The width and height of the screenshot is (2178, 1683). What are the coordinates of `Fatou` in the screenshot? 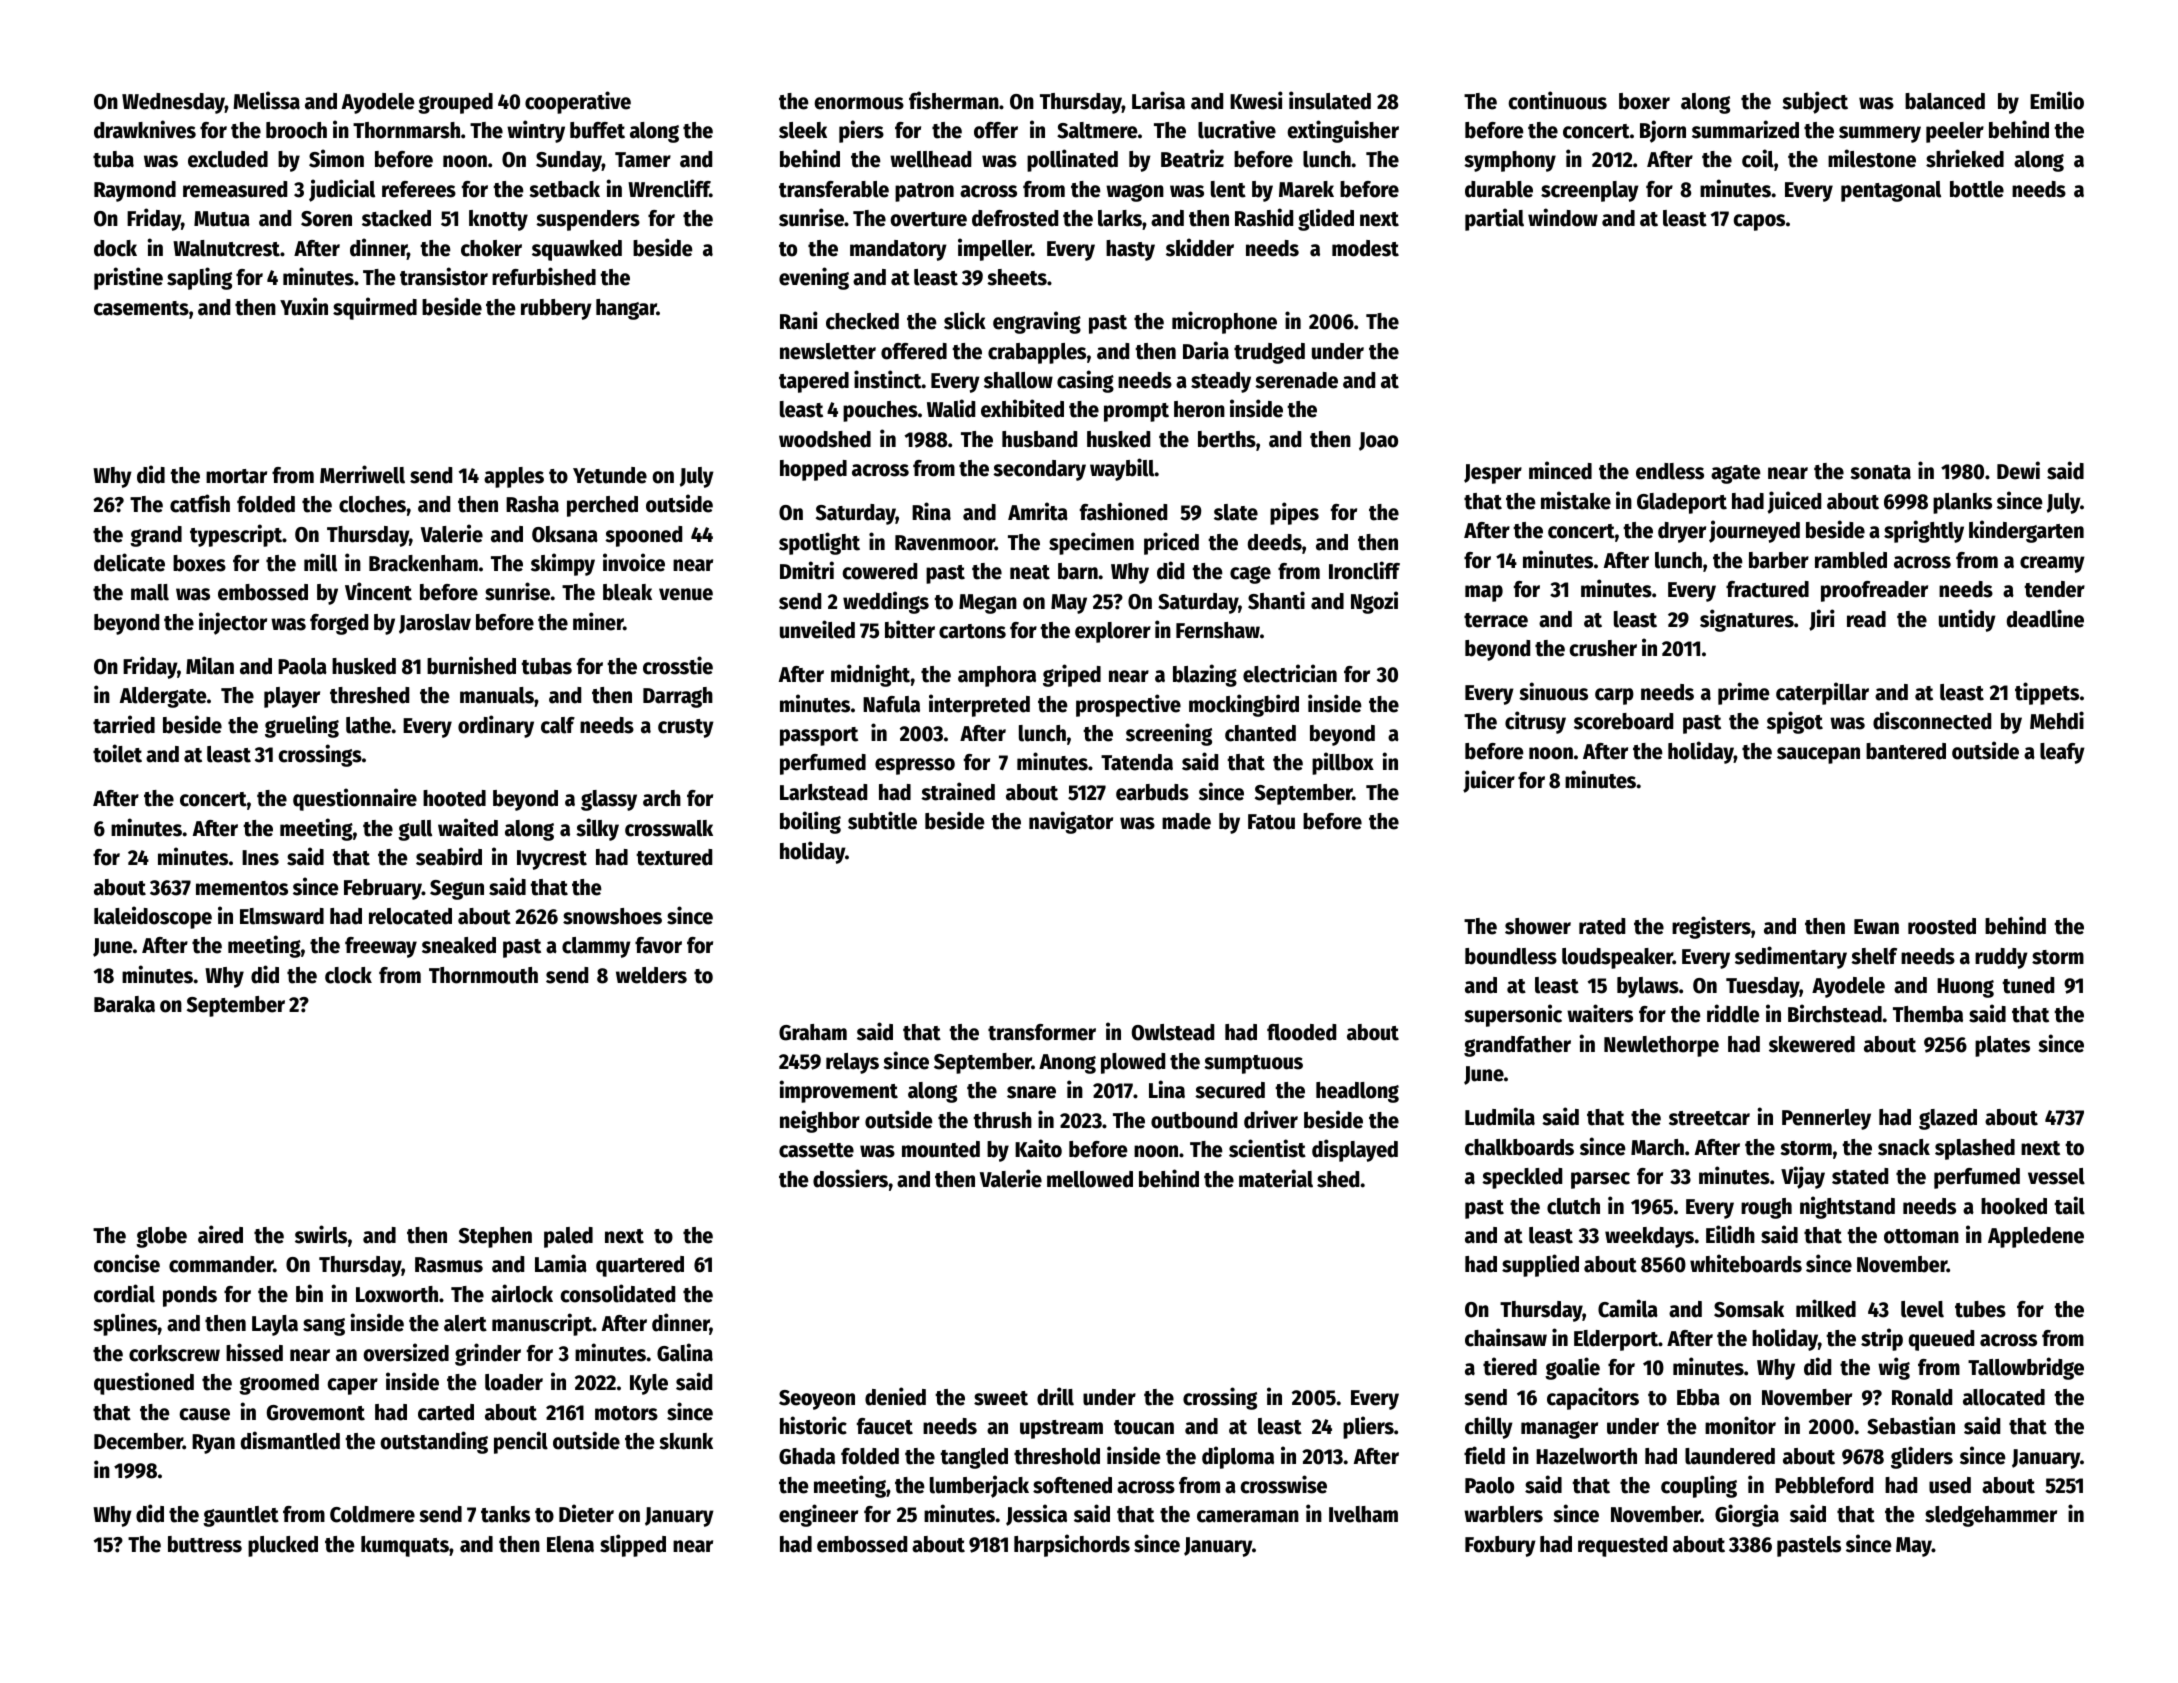 It's located at (1271, 822).
